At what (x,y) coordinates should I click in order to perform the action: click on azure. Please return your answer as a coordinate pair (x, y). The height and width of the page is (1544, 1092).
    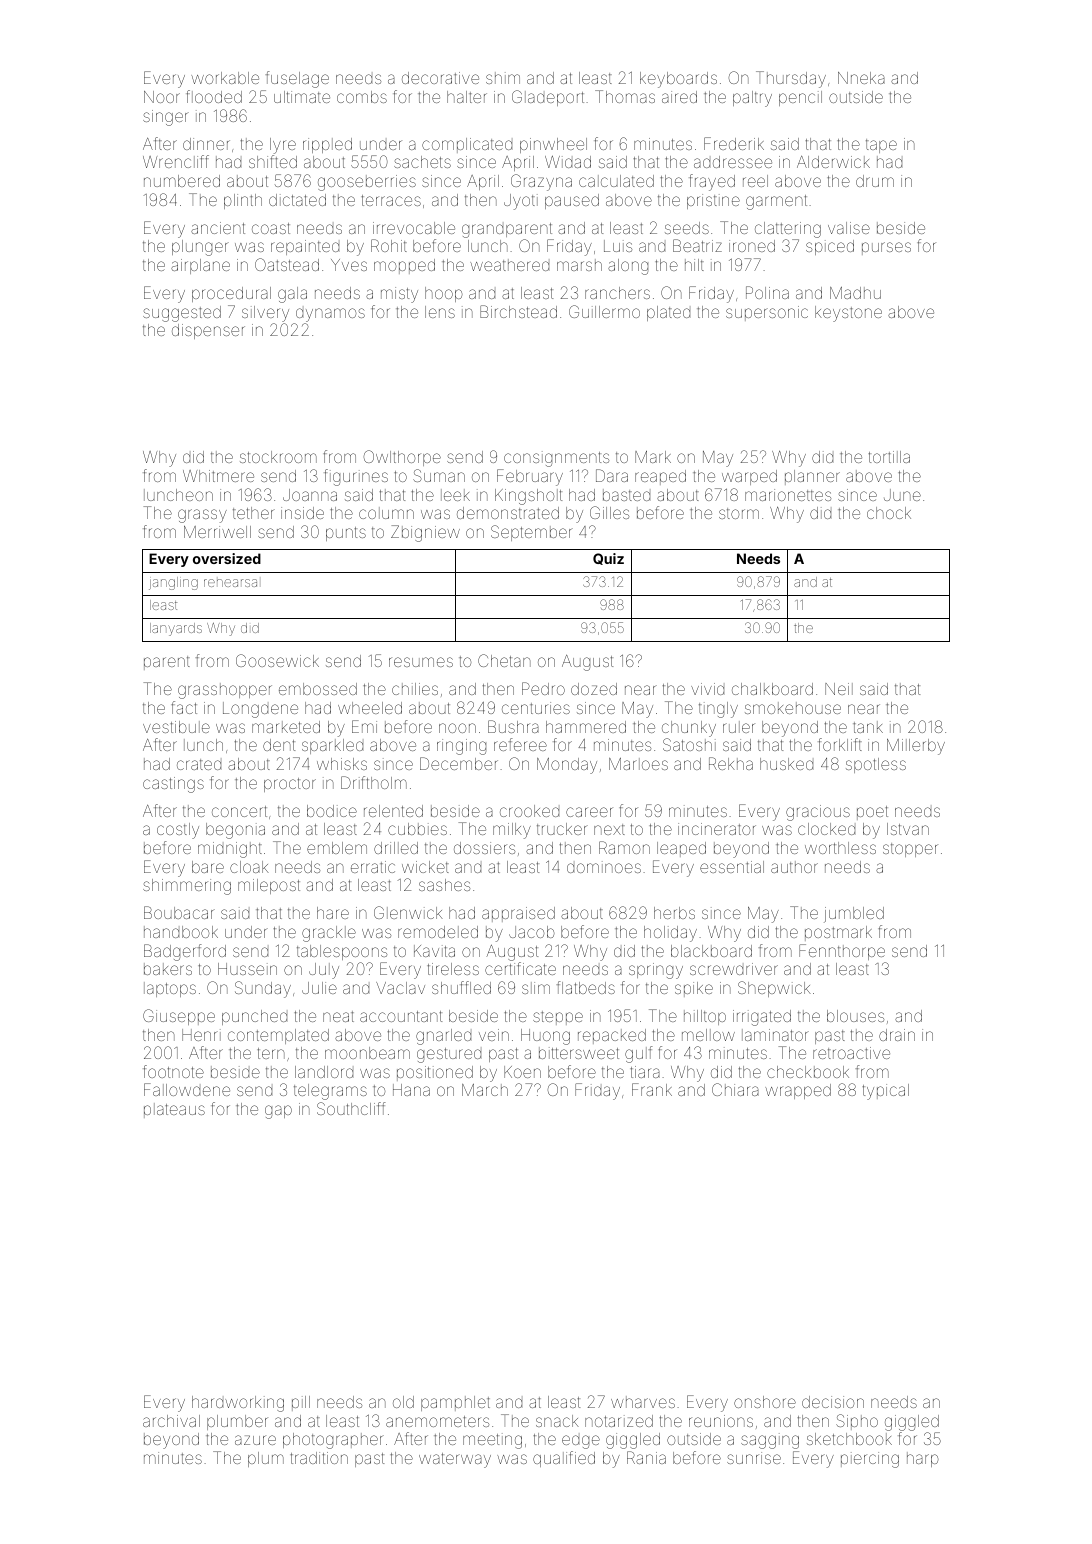
    Looking at the image, I should click on (255, 1440).
